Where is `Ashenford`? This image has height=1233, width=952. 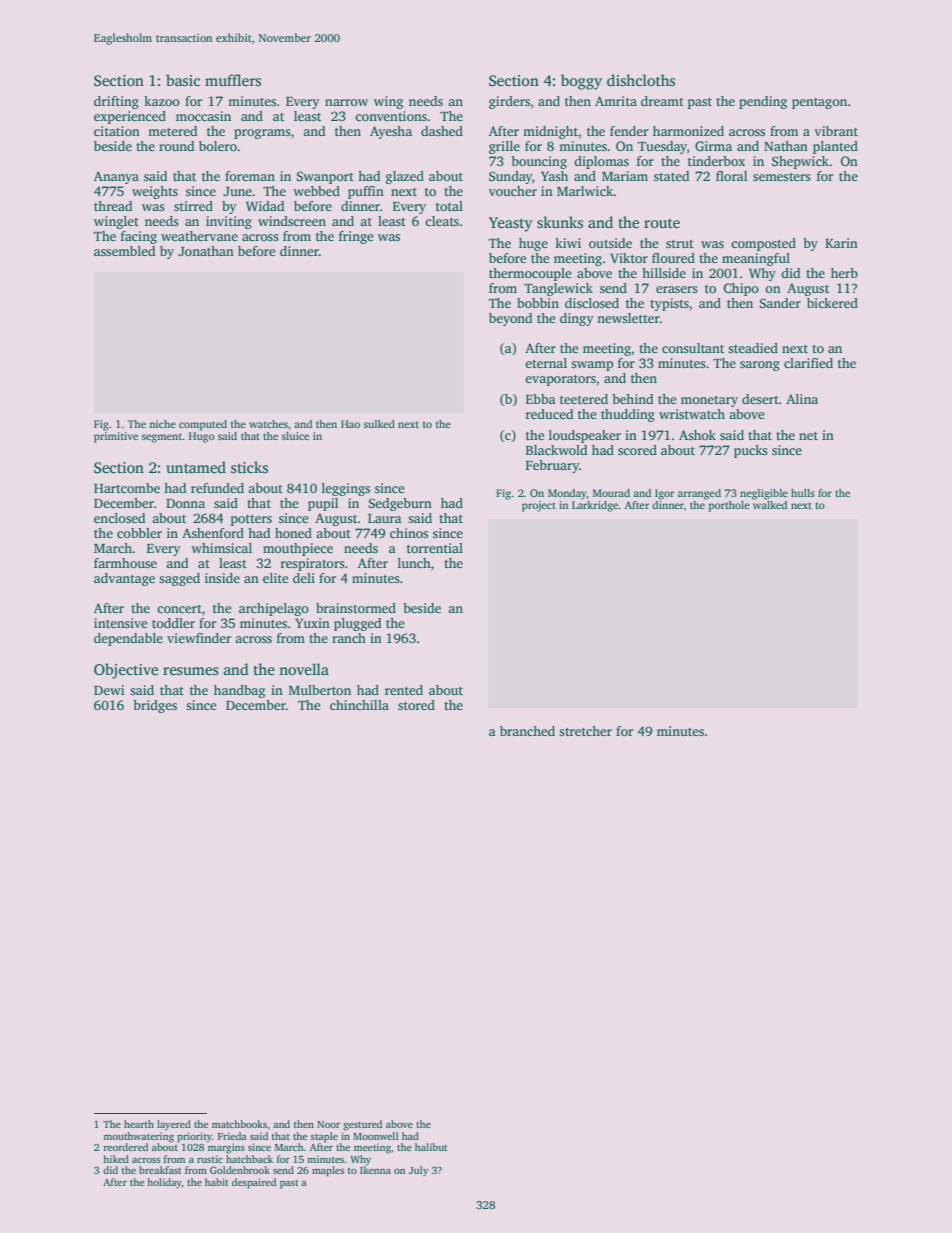 Ashenford is located at coordinates (213, 533).
